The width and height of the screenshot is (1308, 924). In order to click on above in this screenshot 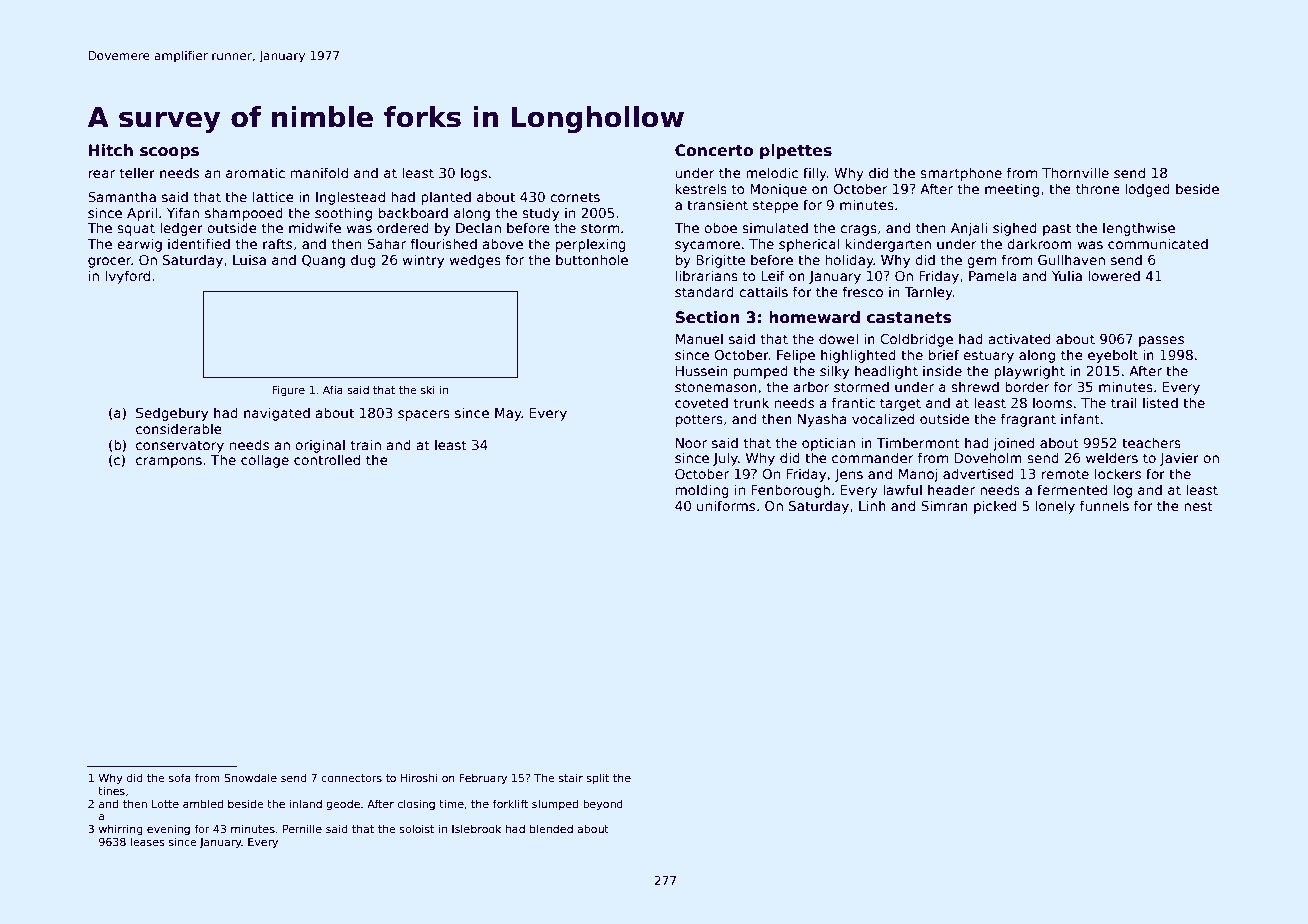, I will do `click(502, 243)`.
